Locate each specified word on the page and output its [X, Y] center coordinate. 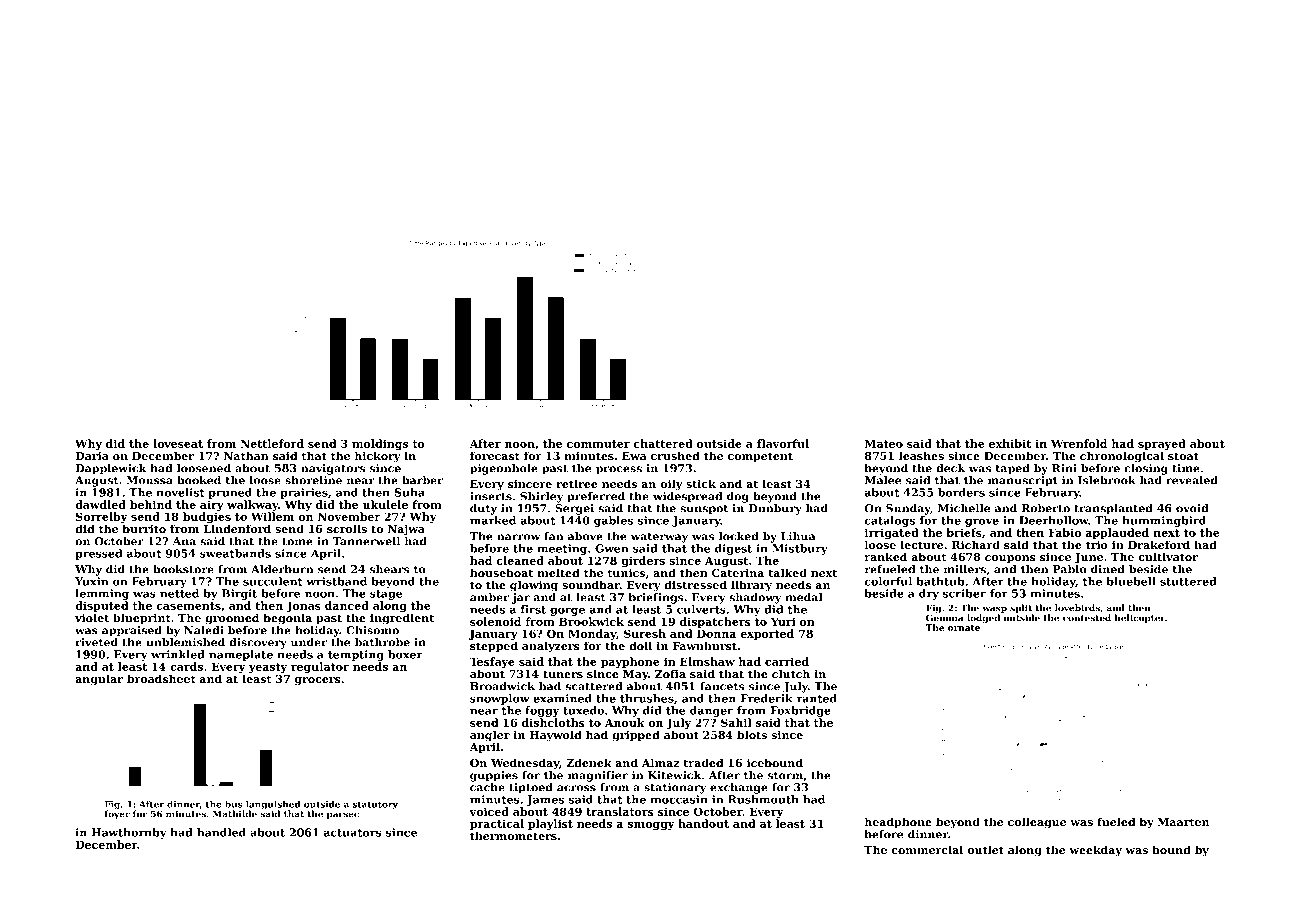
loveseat [178, 443]
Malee [883, 480]
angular [99, 680]
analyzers [551, 647]
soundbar [591, 584]
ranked [886, 556]
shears [389, 569]
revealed [1192, 480]
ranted [817, 698]
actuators [352, 833]
